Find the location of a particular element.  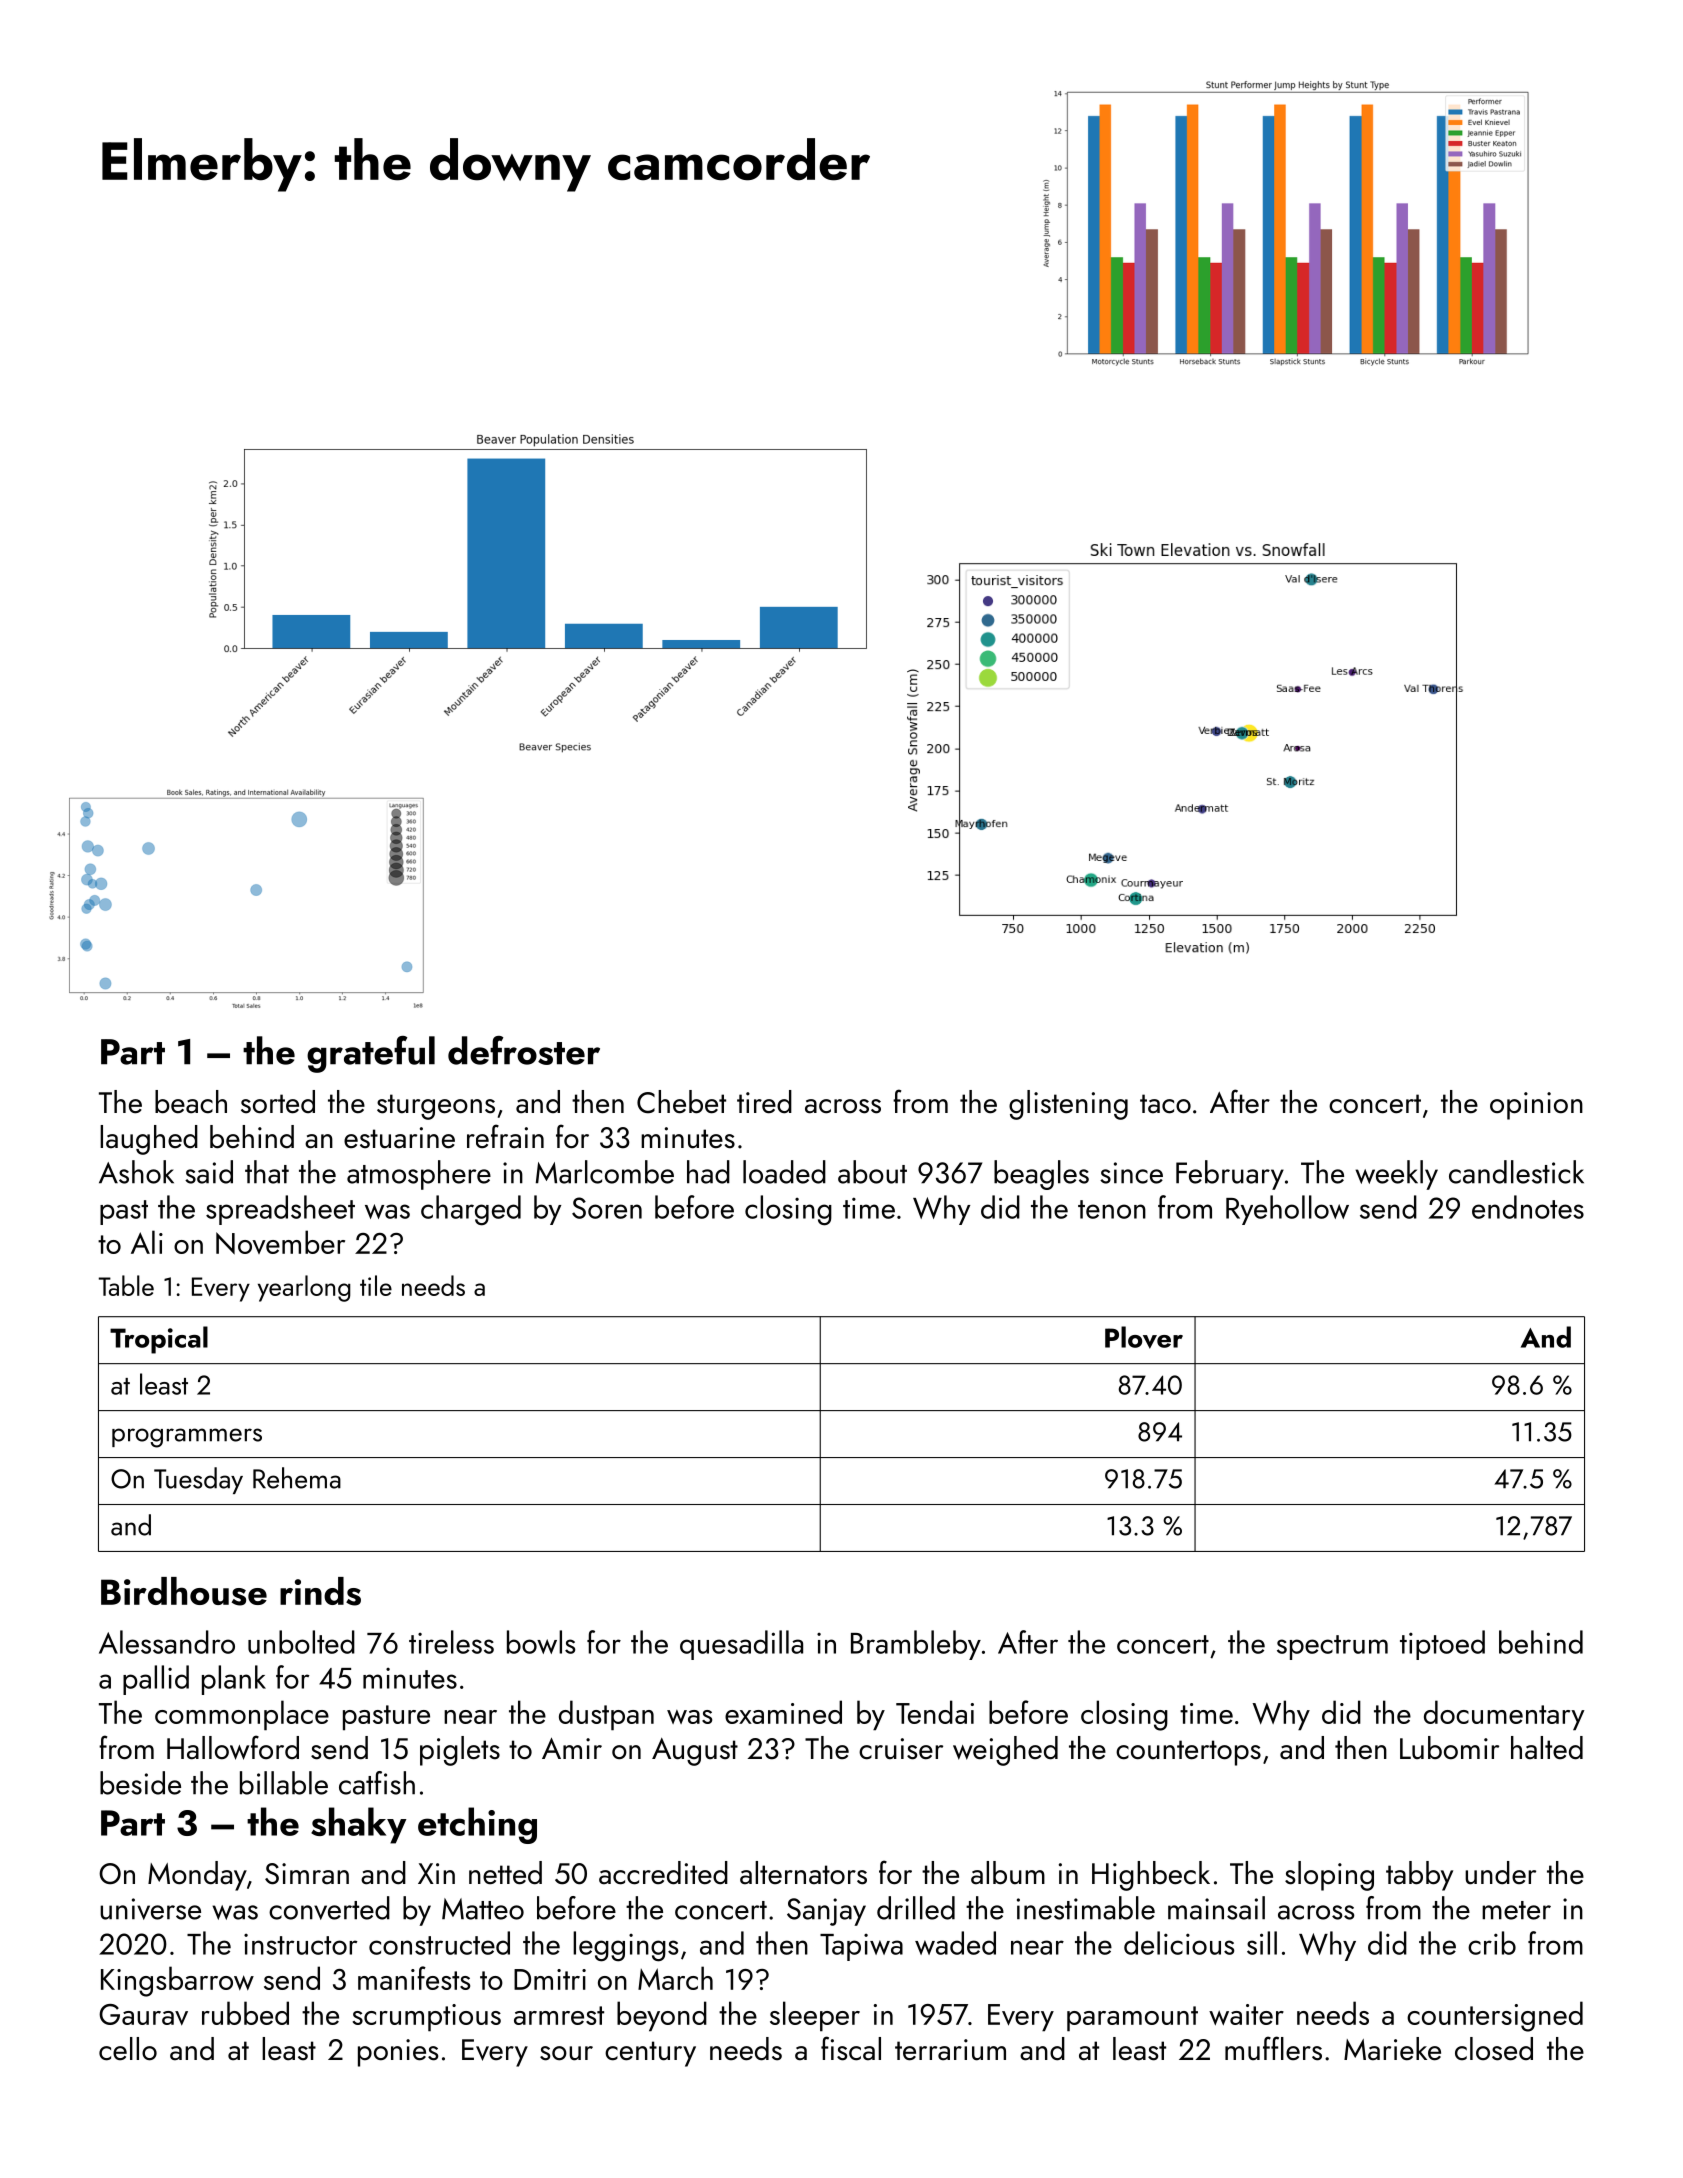

terrarium is located at coordinates (950, 2050).
